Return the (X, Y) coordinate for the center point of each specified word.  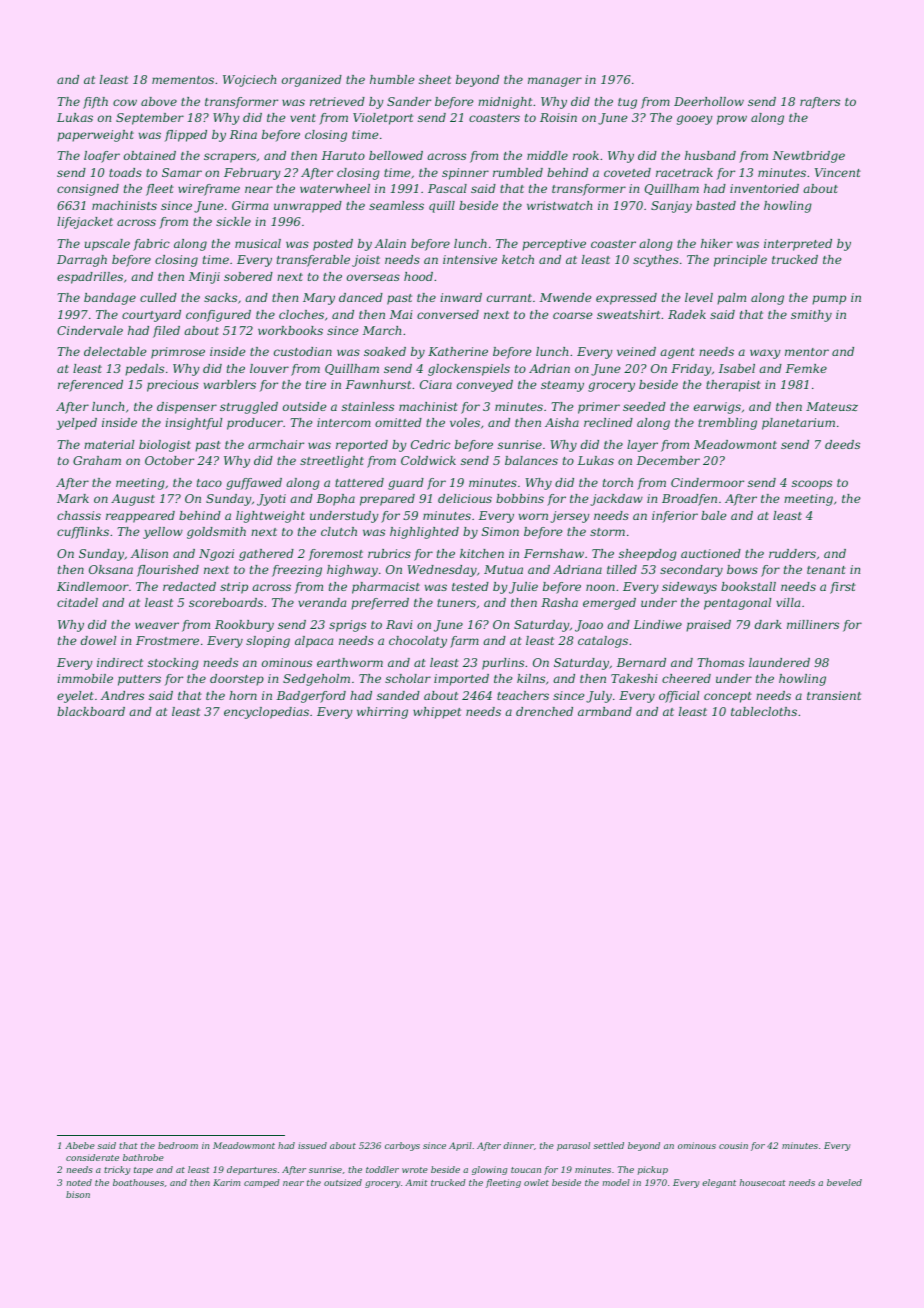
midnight (505, 103)
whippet (437, 713)
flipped (186, 136)
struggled (249, 408)
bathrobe (143, 1157)
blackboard (91, 711)
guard (406, 484)
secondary (691, 571)
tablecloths (764, 711)
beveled (844, 1182)
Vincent (838, 172)
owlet (536, 1182)
